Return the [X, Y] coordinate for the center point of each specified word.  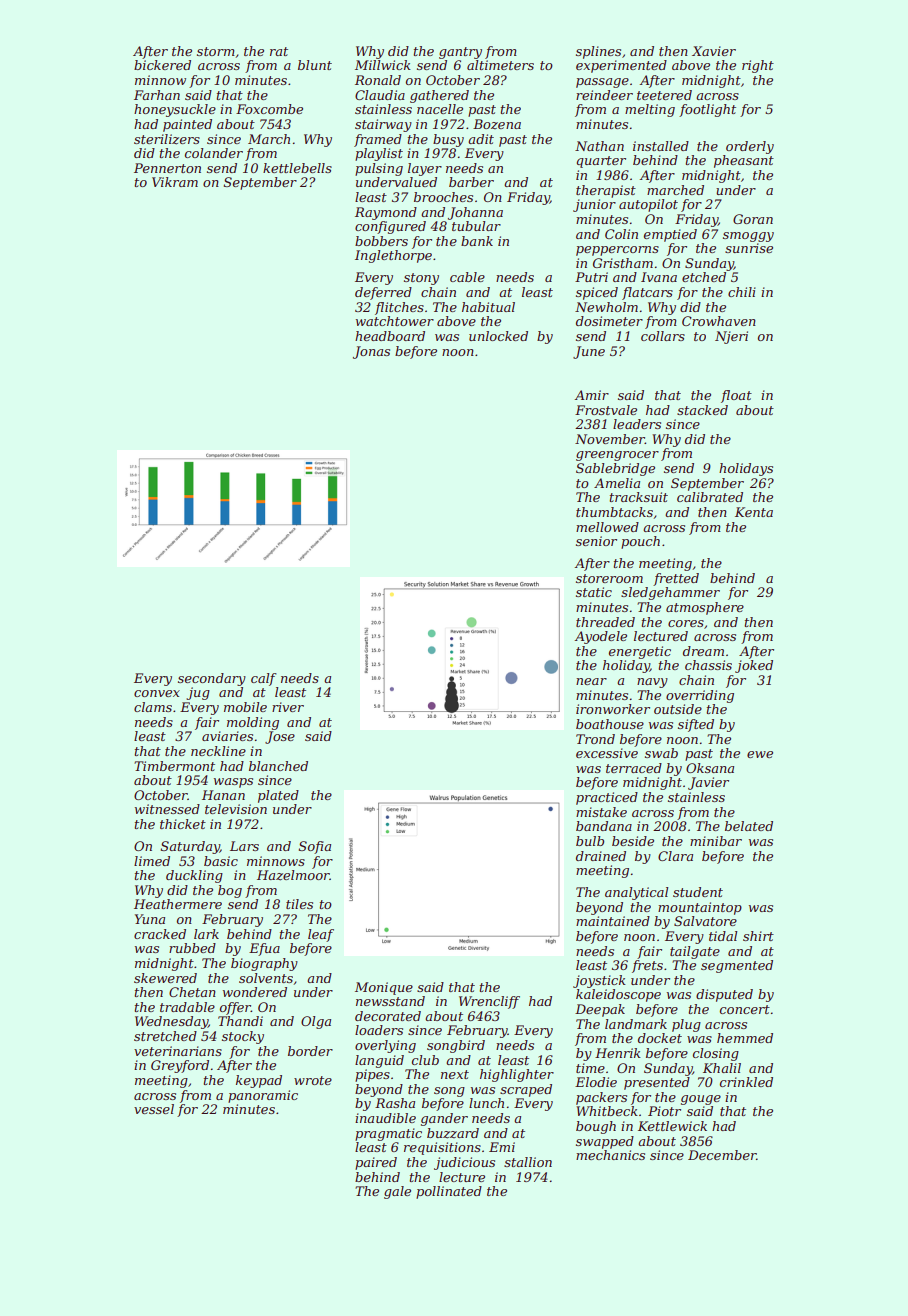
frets [647, 966]
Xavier [714, 51]
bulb [590, 841]
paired [376, 1163]
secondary [212, 679]
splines [598, 52]
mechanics [610, 1155]
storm [216, 51]
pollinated [449, 1192]
